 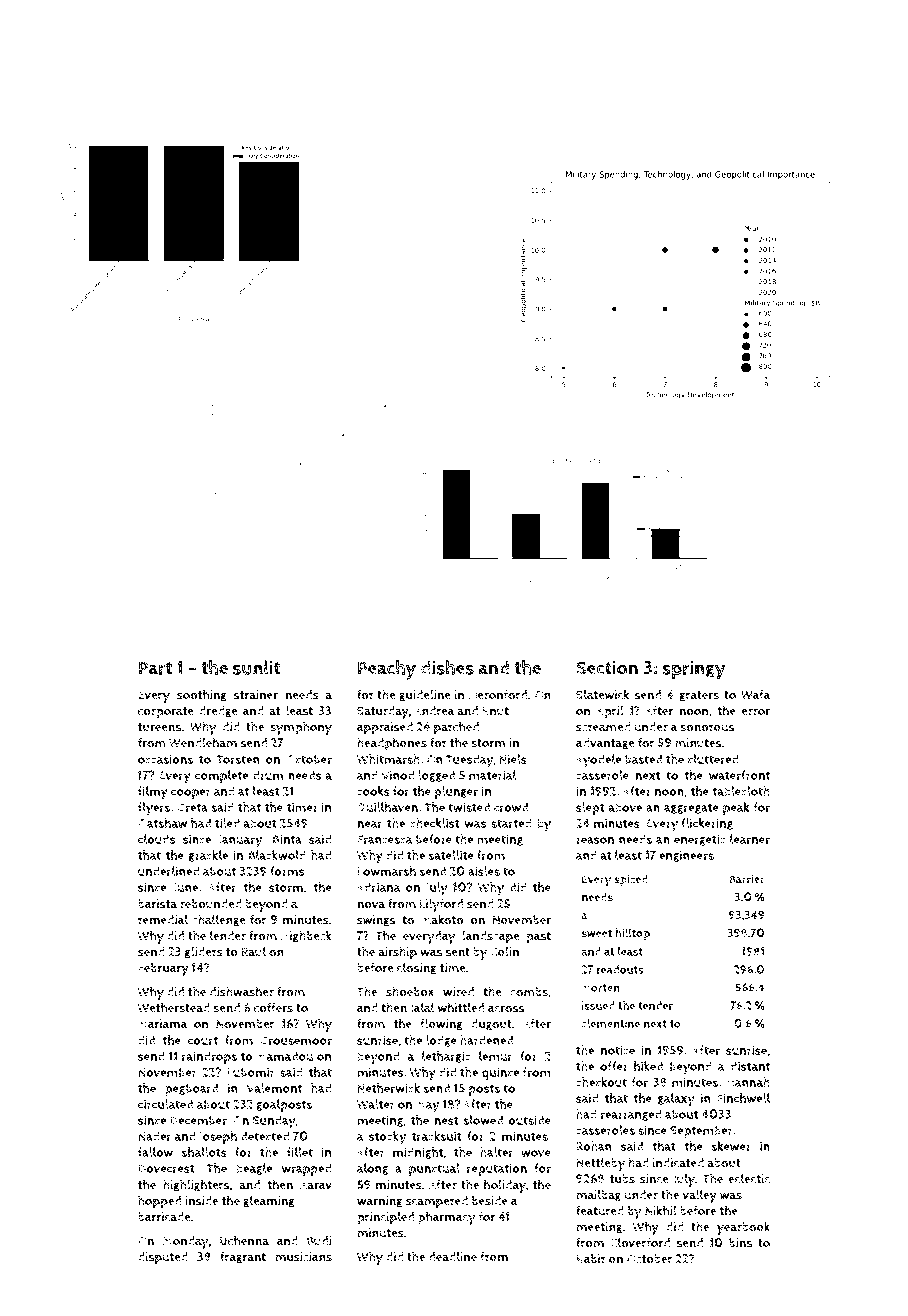 What do you see at coordinates (601, 1082) in the screenshot?
I see `checkout` at bounding box center [601, 1082].
